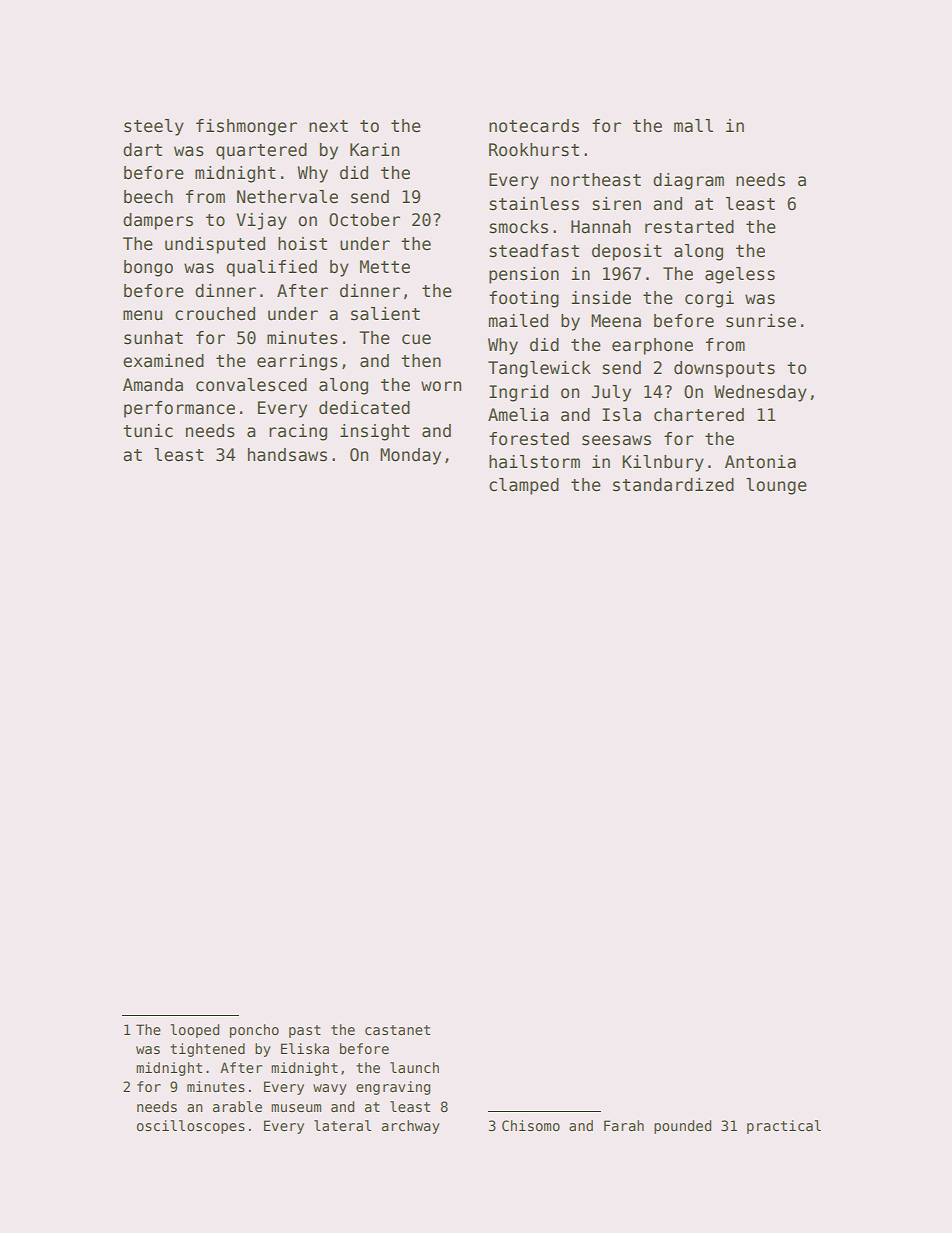 This page has width=952, height=1233. I want to click on looped, so click(194, 1031).
